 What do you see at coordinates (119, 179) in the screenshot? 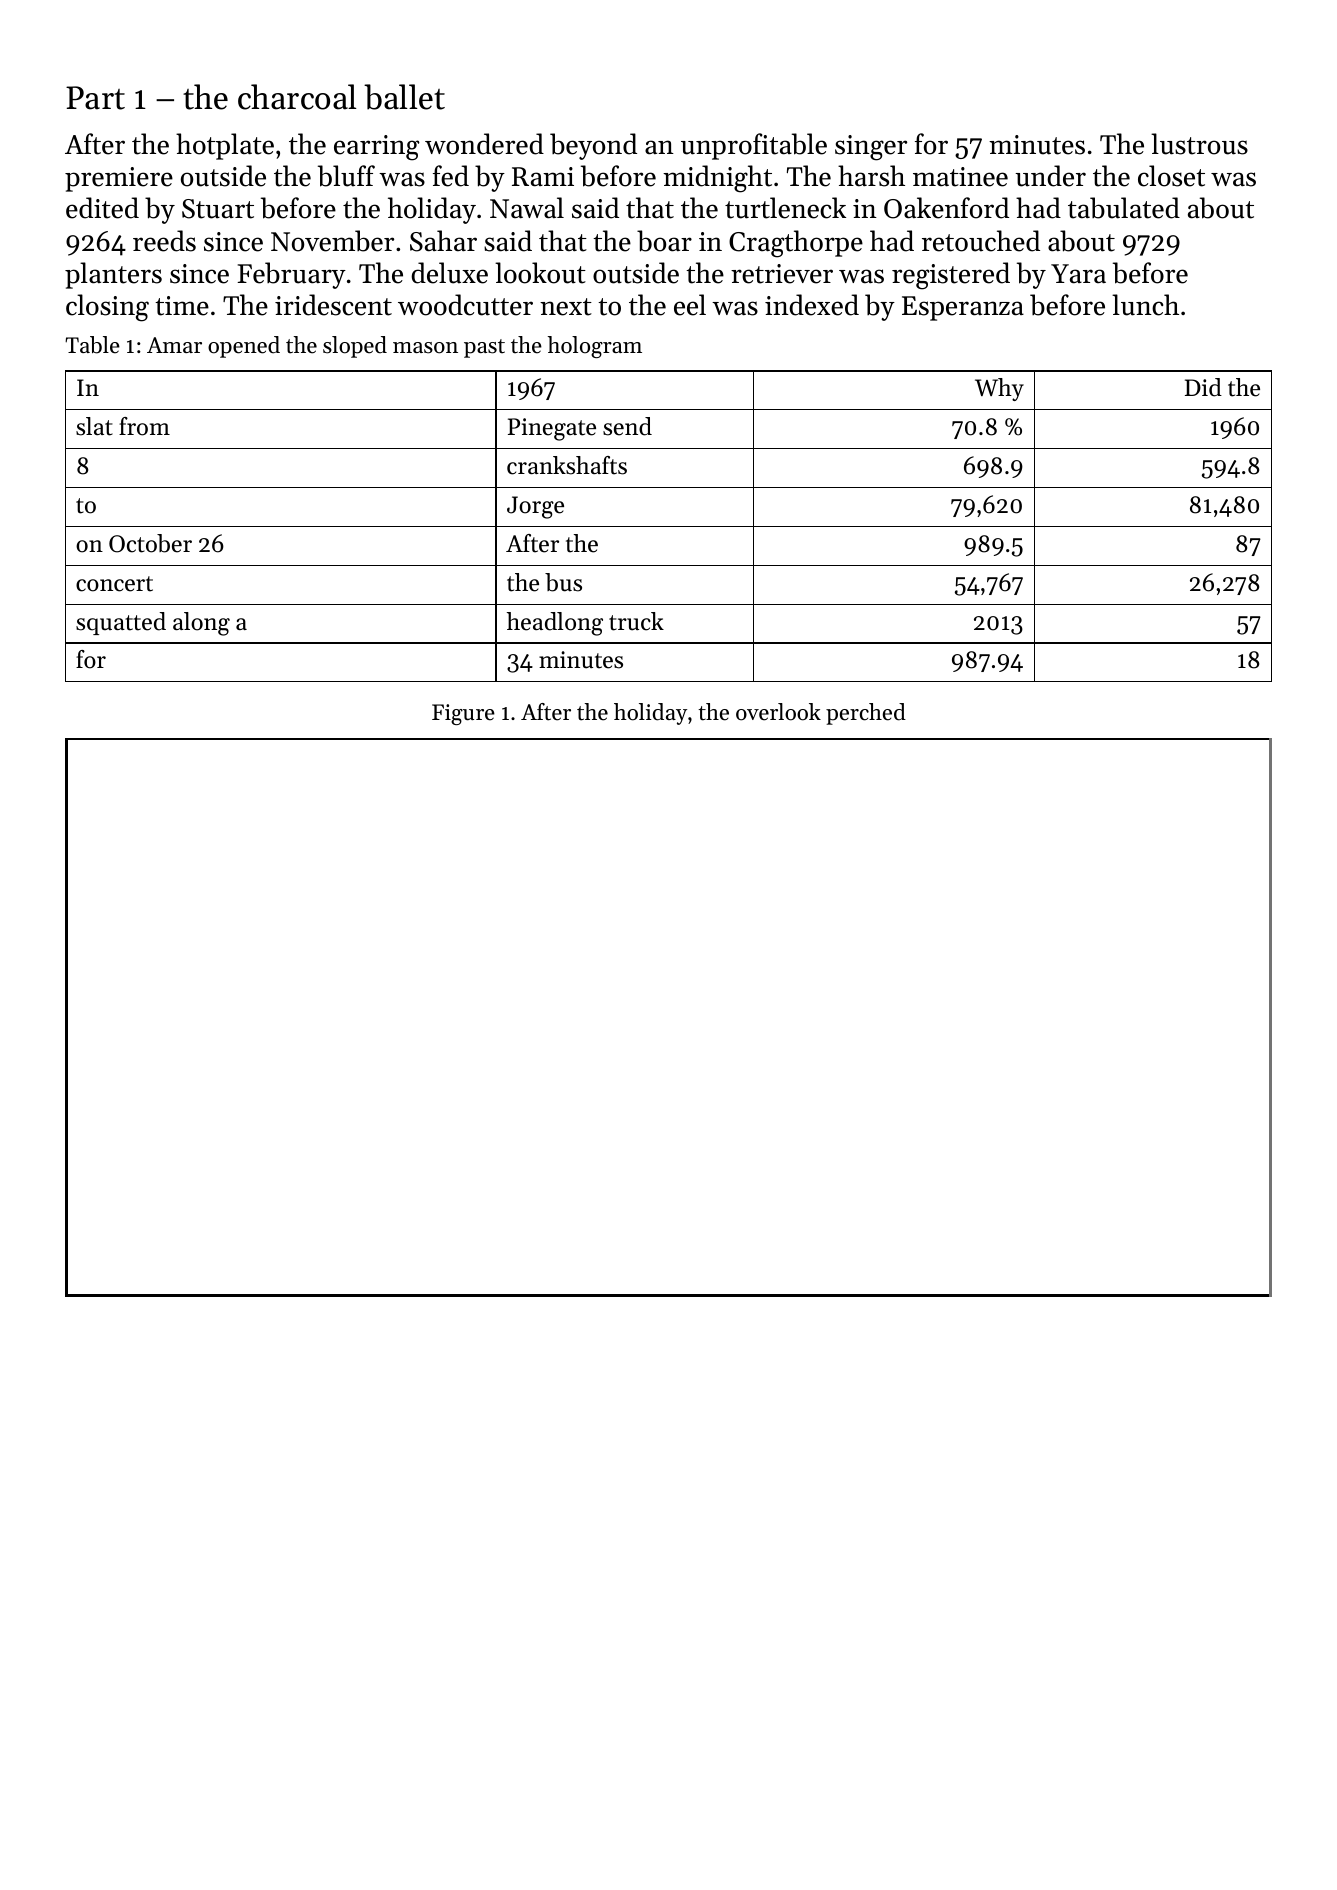
I see `premiere` at bounding box center [119, 179].
